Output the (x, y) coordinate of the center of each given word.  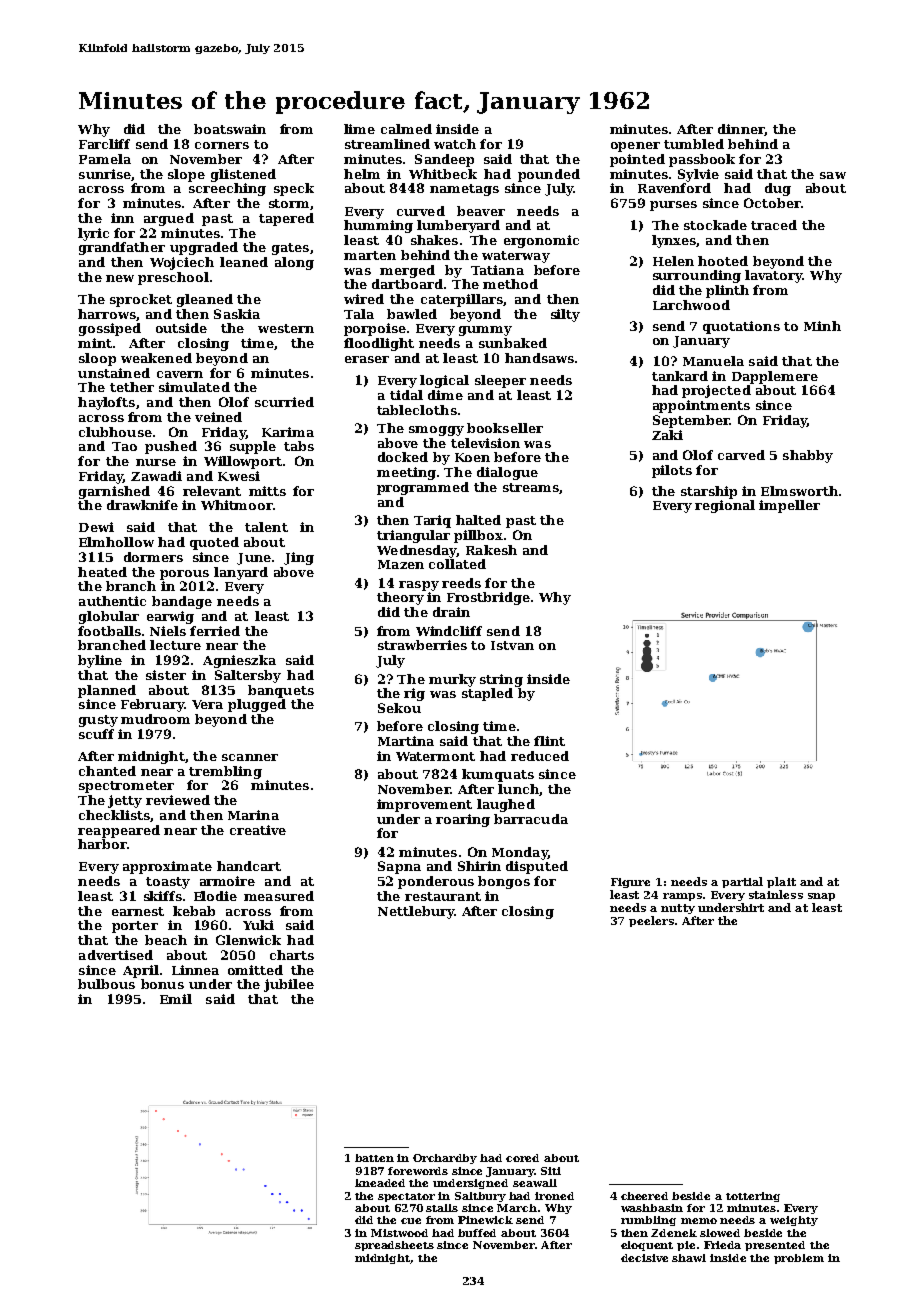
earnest (138, 911)
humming (378, 226)
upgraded (204, 248)
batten (374, 1158)
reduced (540, 756)
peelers (651, 921)
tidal (406, 395)
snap (821, 897)
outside (181, 328)
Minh (822, 326)
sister (166, 675)
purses (673, 206)
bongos (504, 882)
